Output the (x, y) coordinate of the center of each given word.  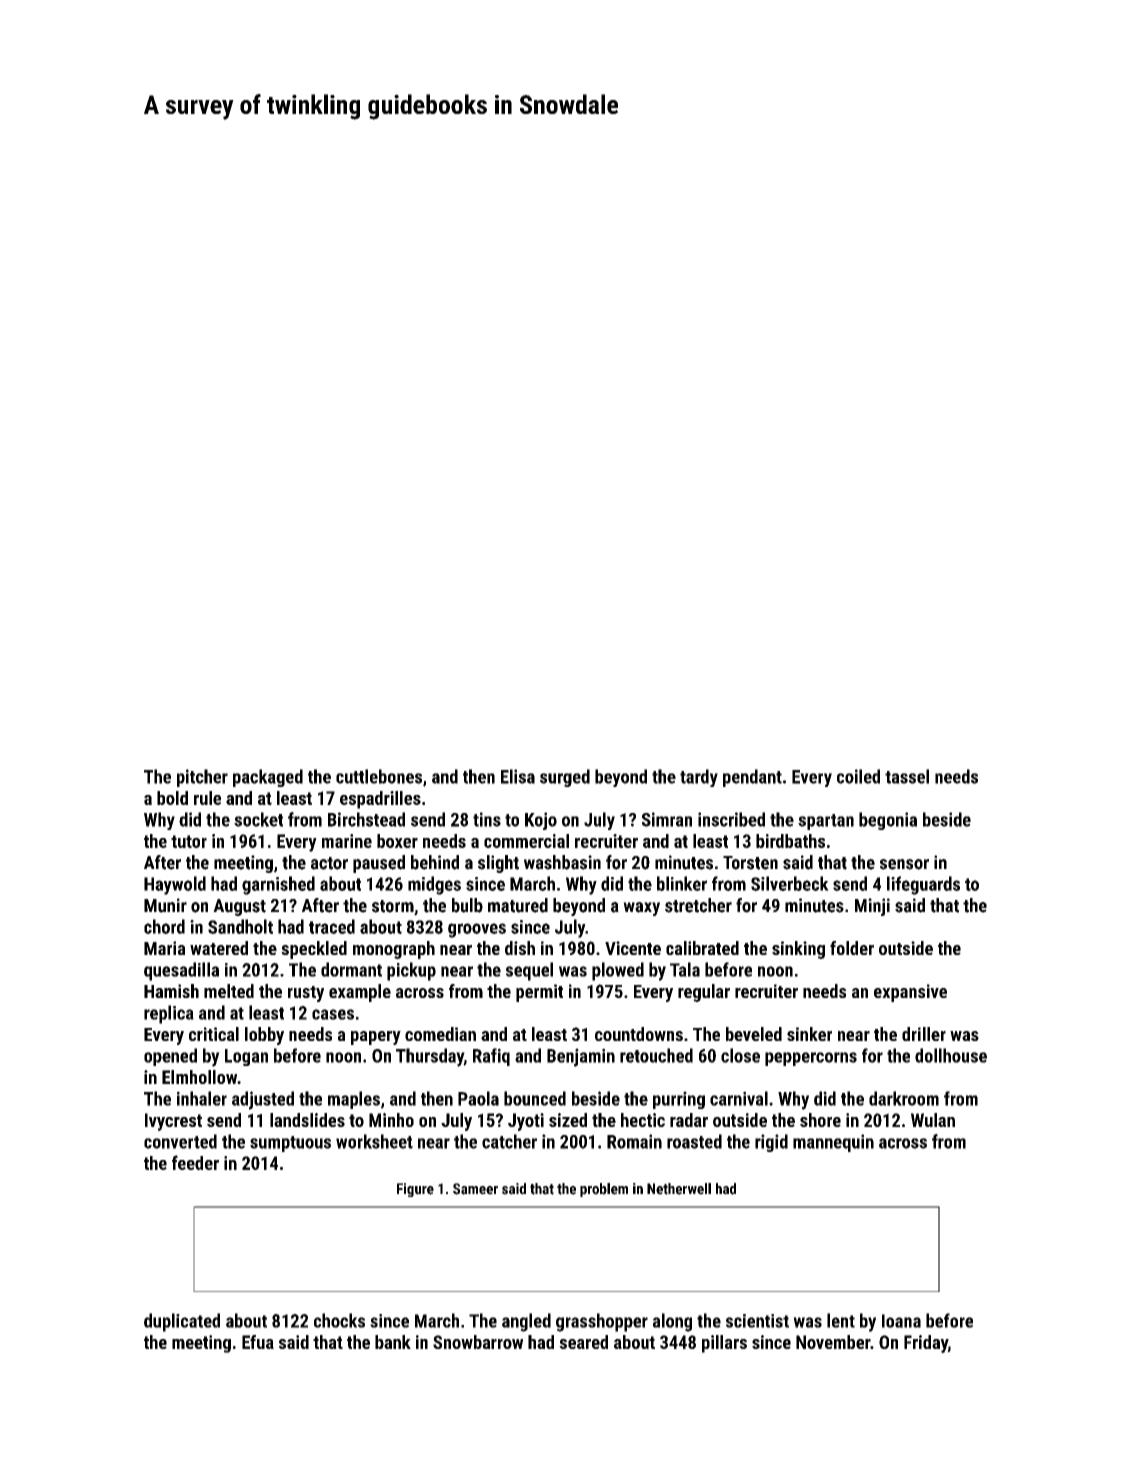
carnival (739, 1098)
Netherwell (679, 1189)
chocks (339, 1320)
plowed (618, 971)
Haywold (175, 885)
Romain (634, 1141)
